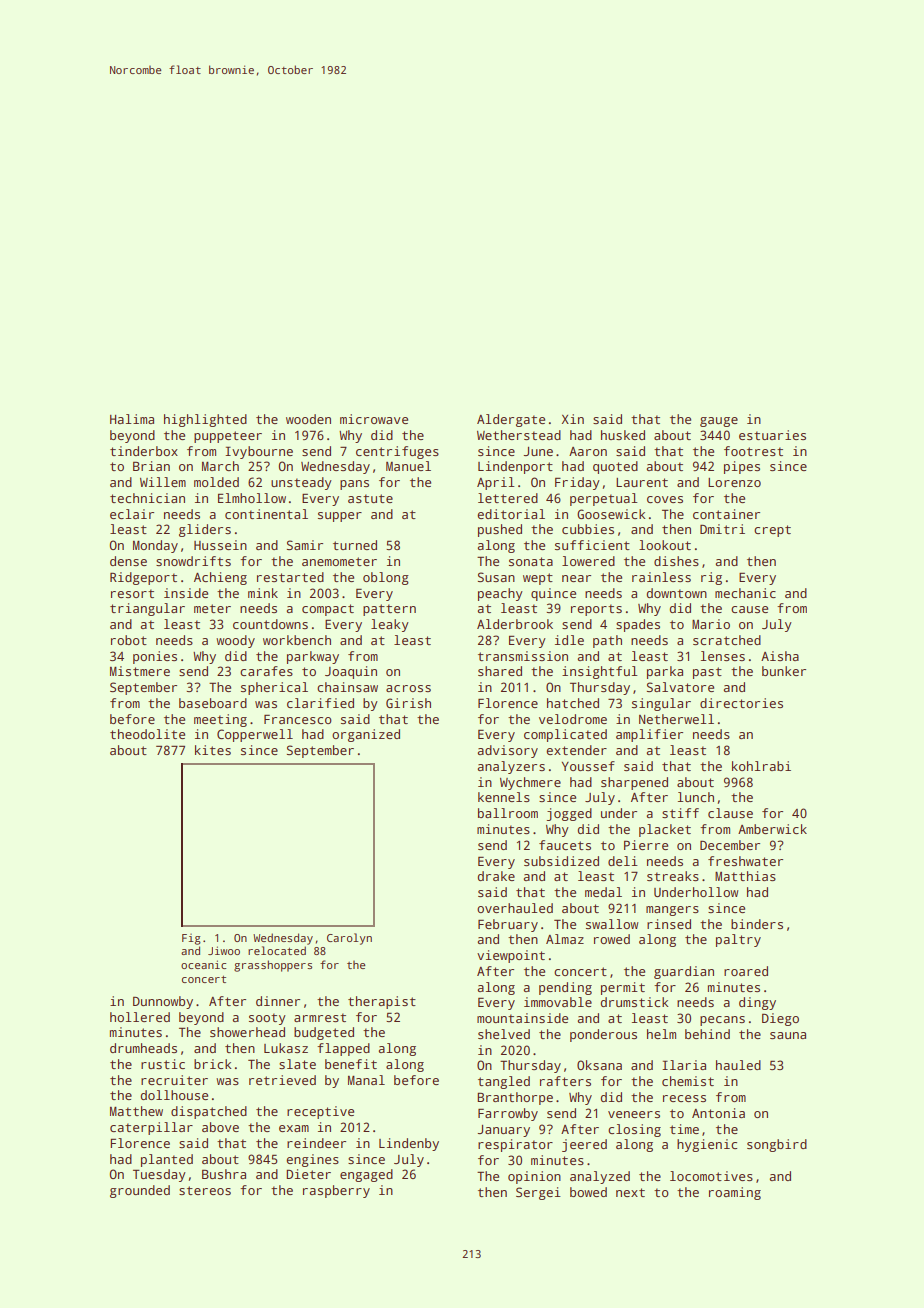  What do you see at coordinates (220, 578) in the screenshot?
I see `Achieng` at bounding box center [220, 578].
